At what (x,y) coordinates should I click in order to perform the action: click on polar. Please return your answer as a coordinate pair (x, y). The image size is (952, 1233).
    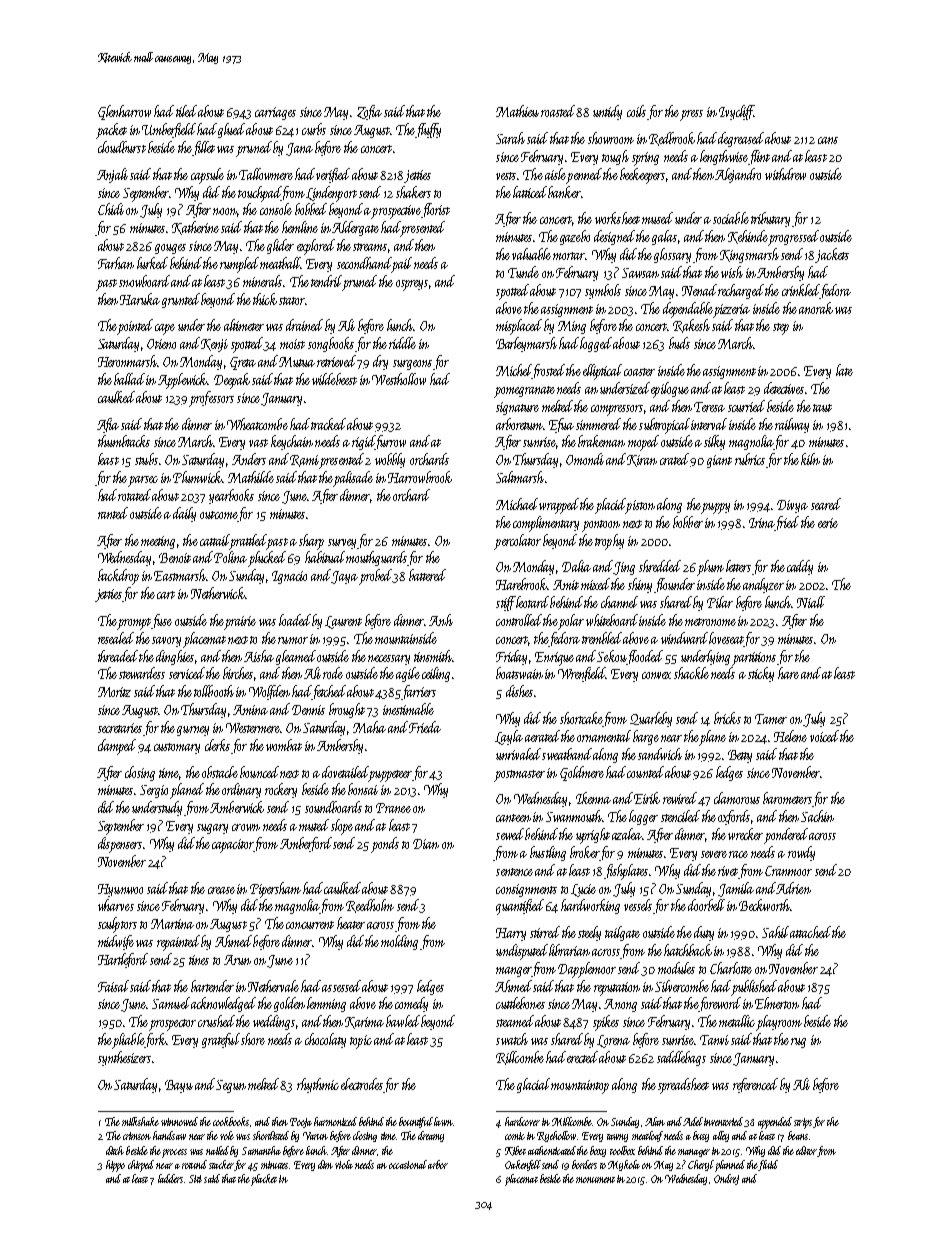
    Looking at the image, I should click on (571, 622).
